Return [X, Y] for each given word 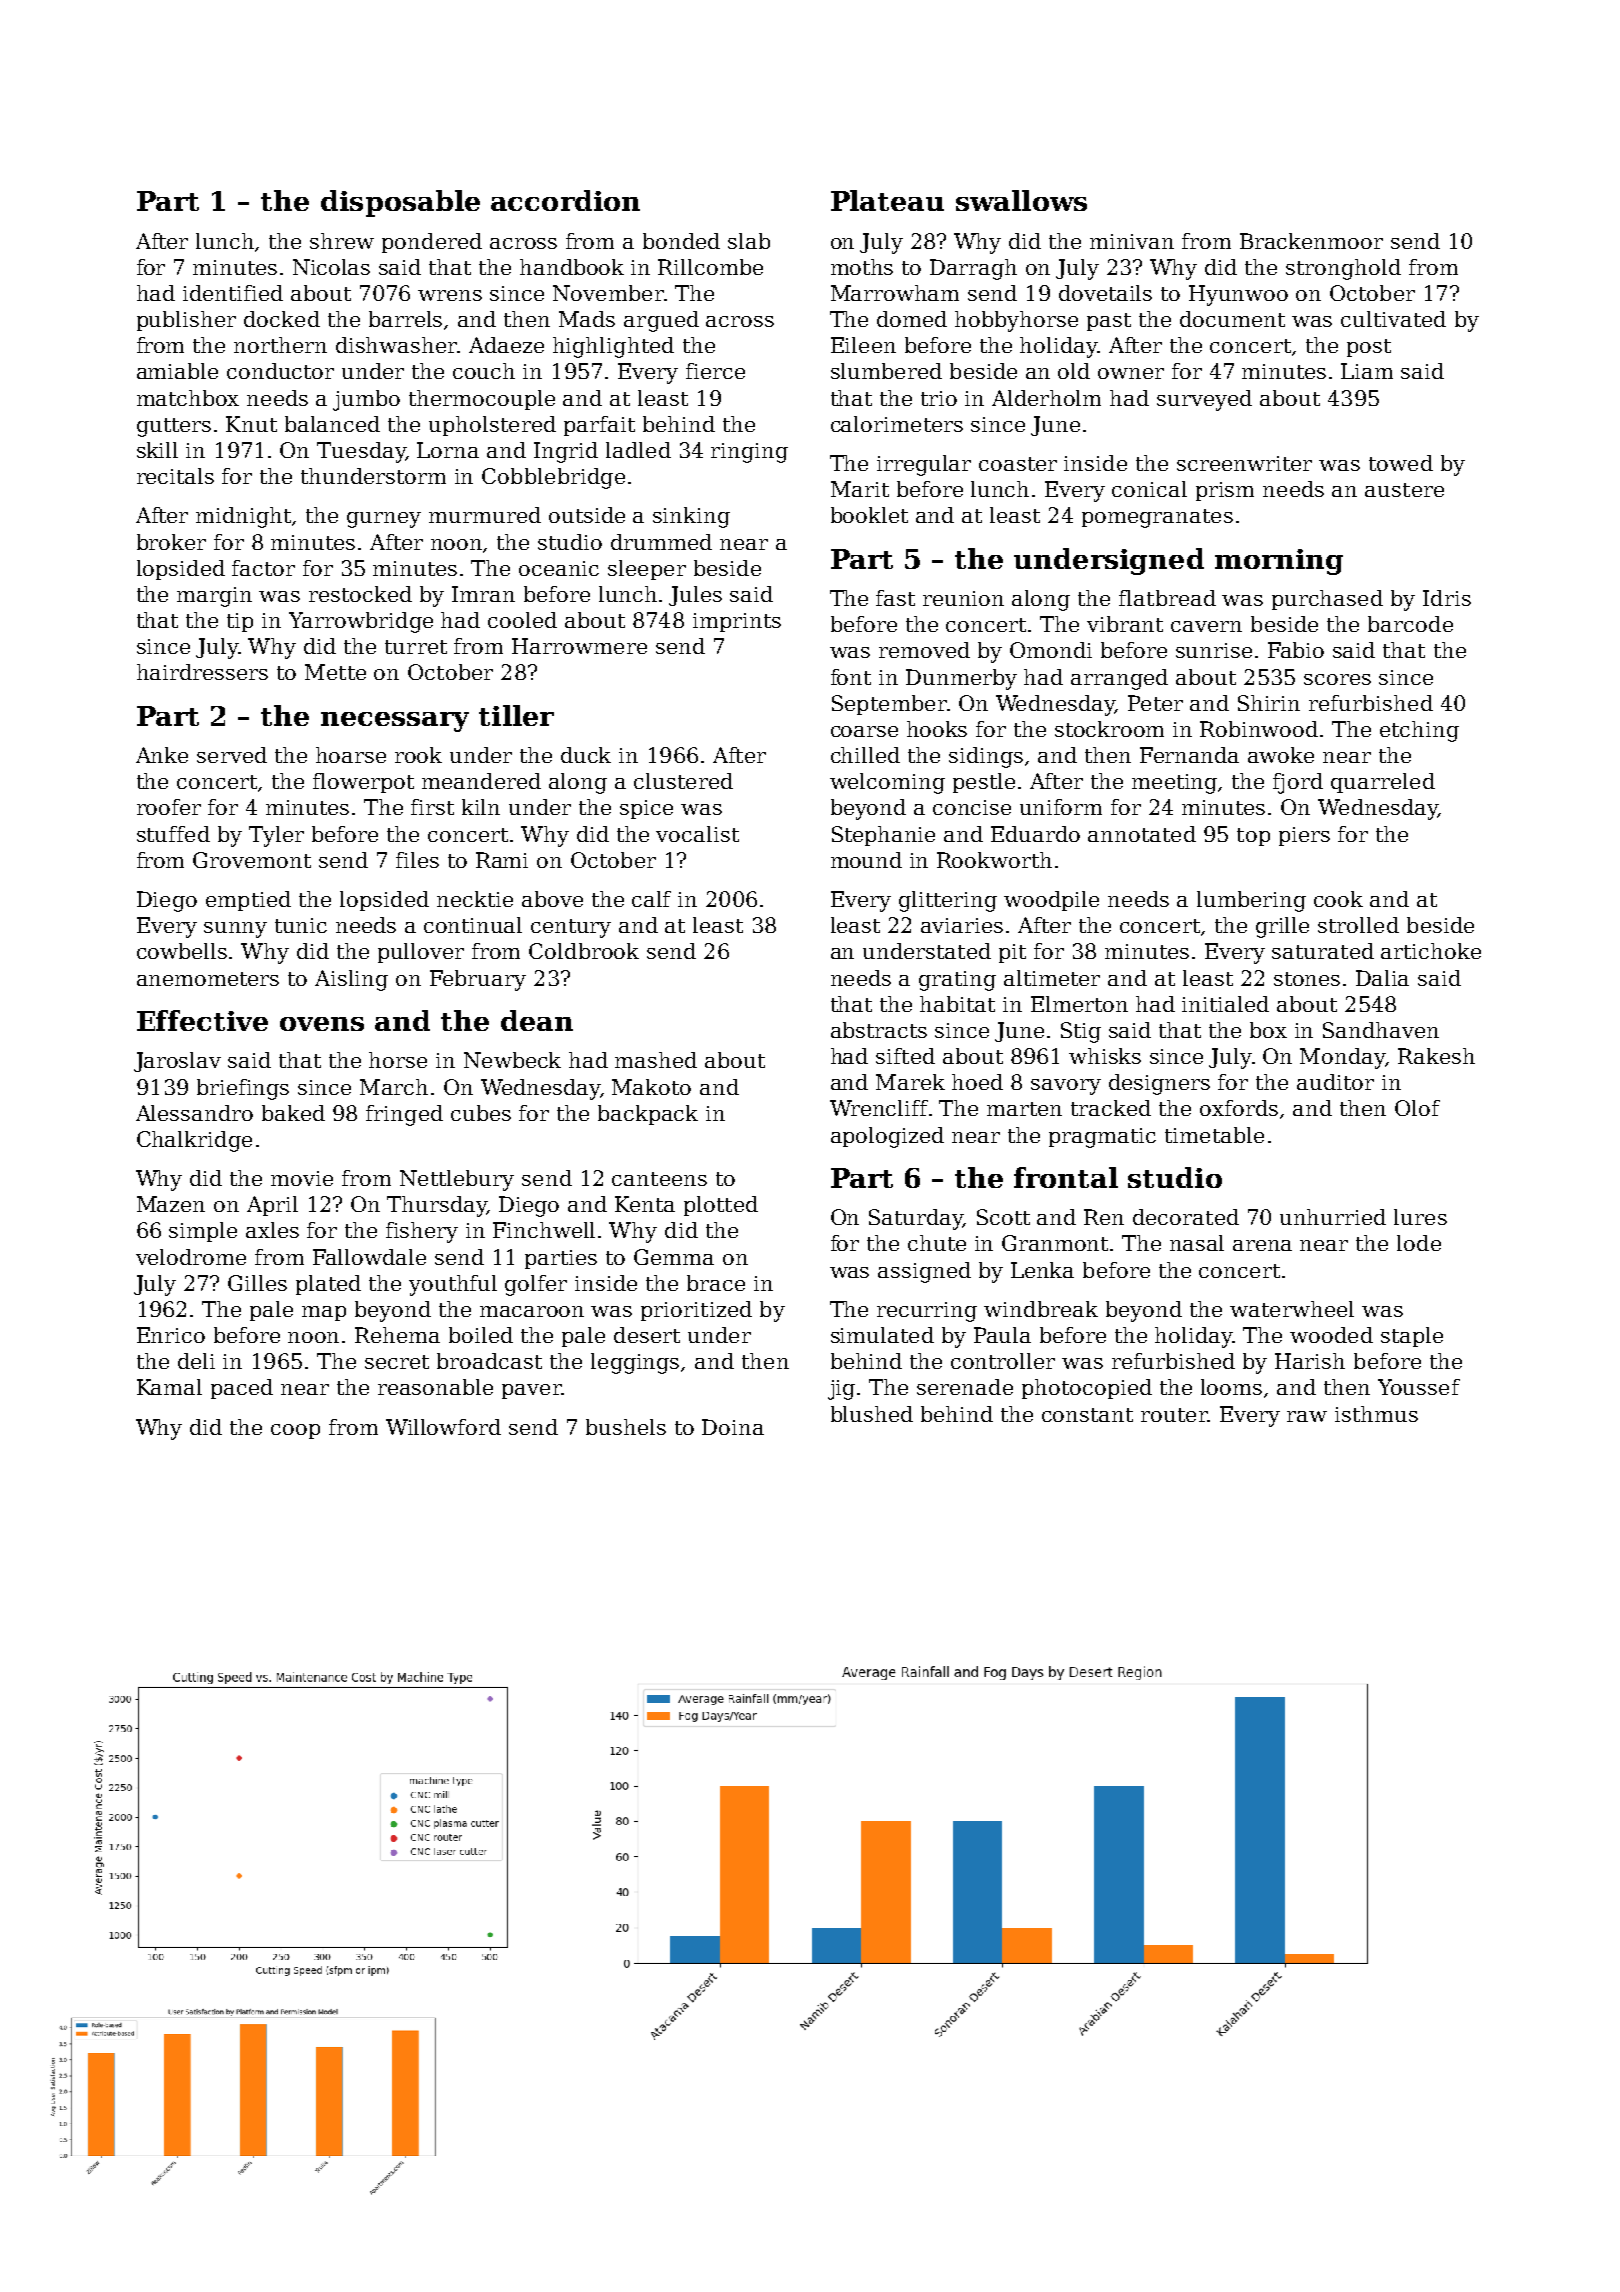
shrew [342, 241]
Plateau [887, 200]
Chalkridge [194, 1141]
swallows [1021, 200]
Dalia [1382, 978]
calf [651, 899]
